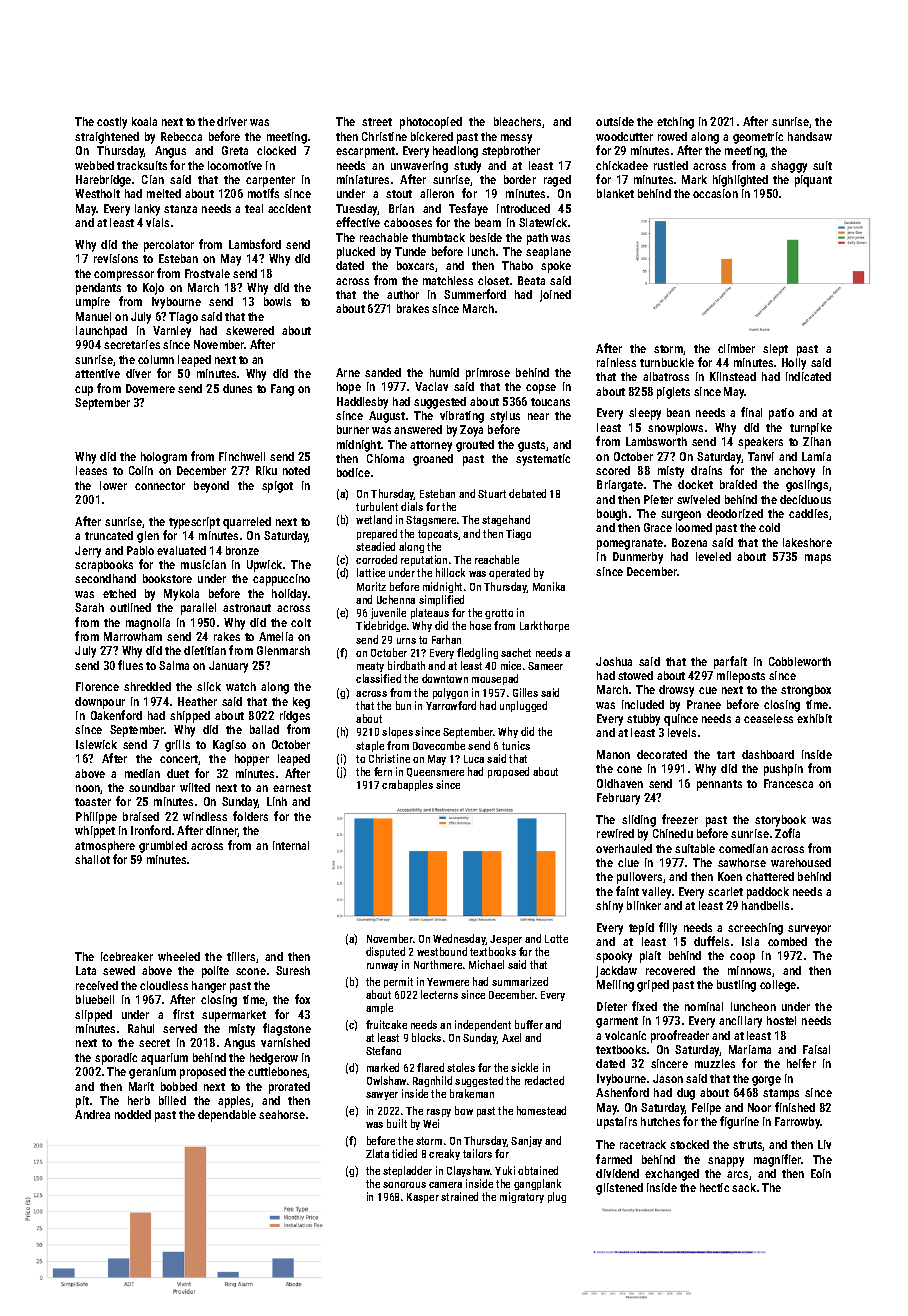 The height and width of the screenshot is (1316, 908). I want to click on umpire, so click(93, 303).
